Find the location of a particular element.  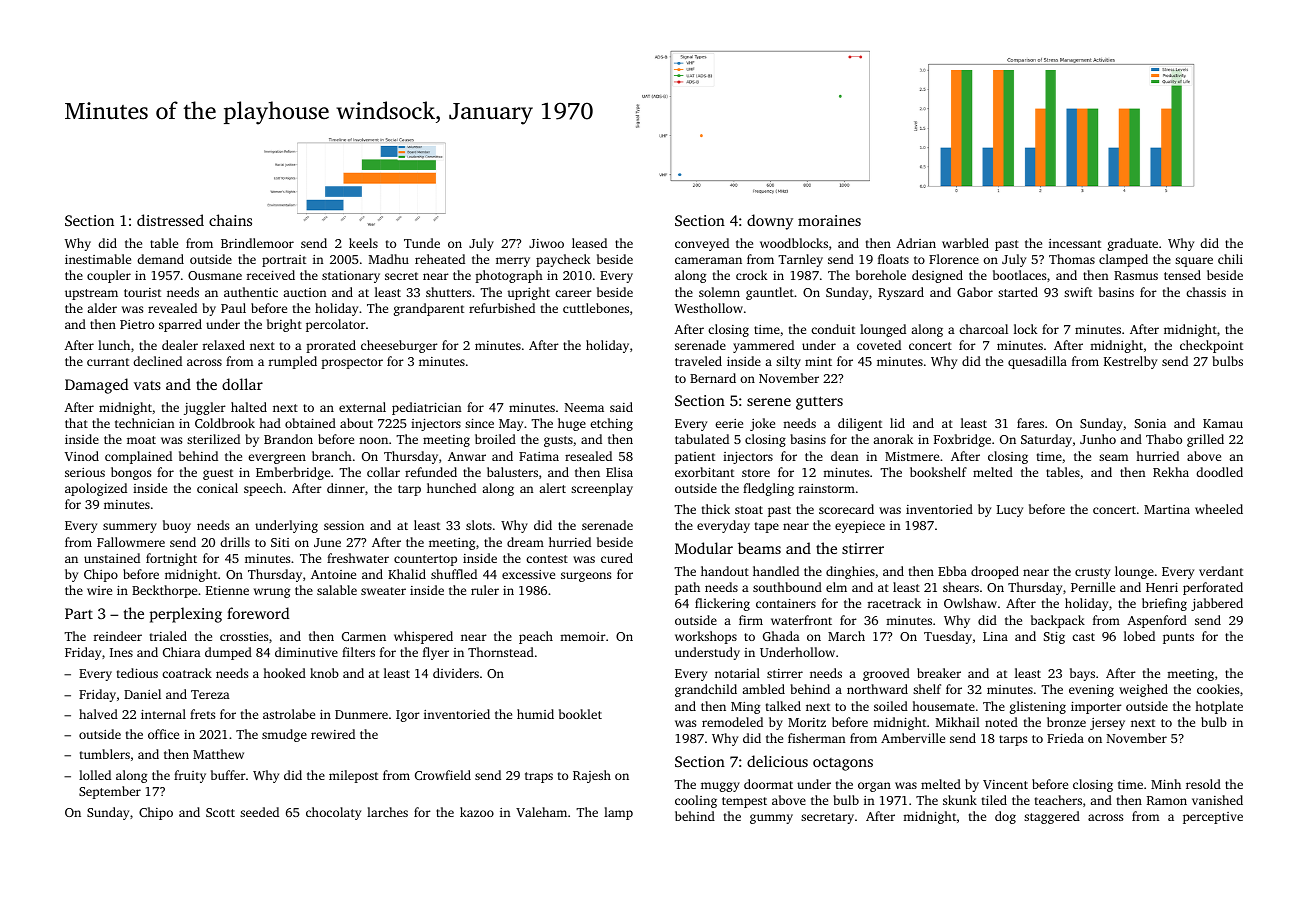

warbled is located at coordinates (965, 243).
